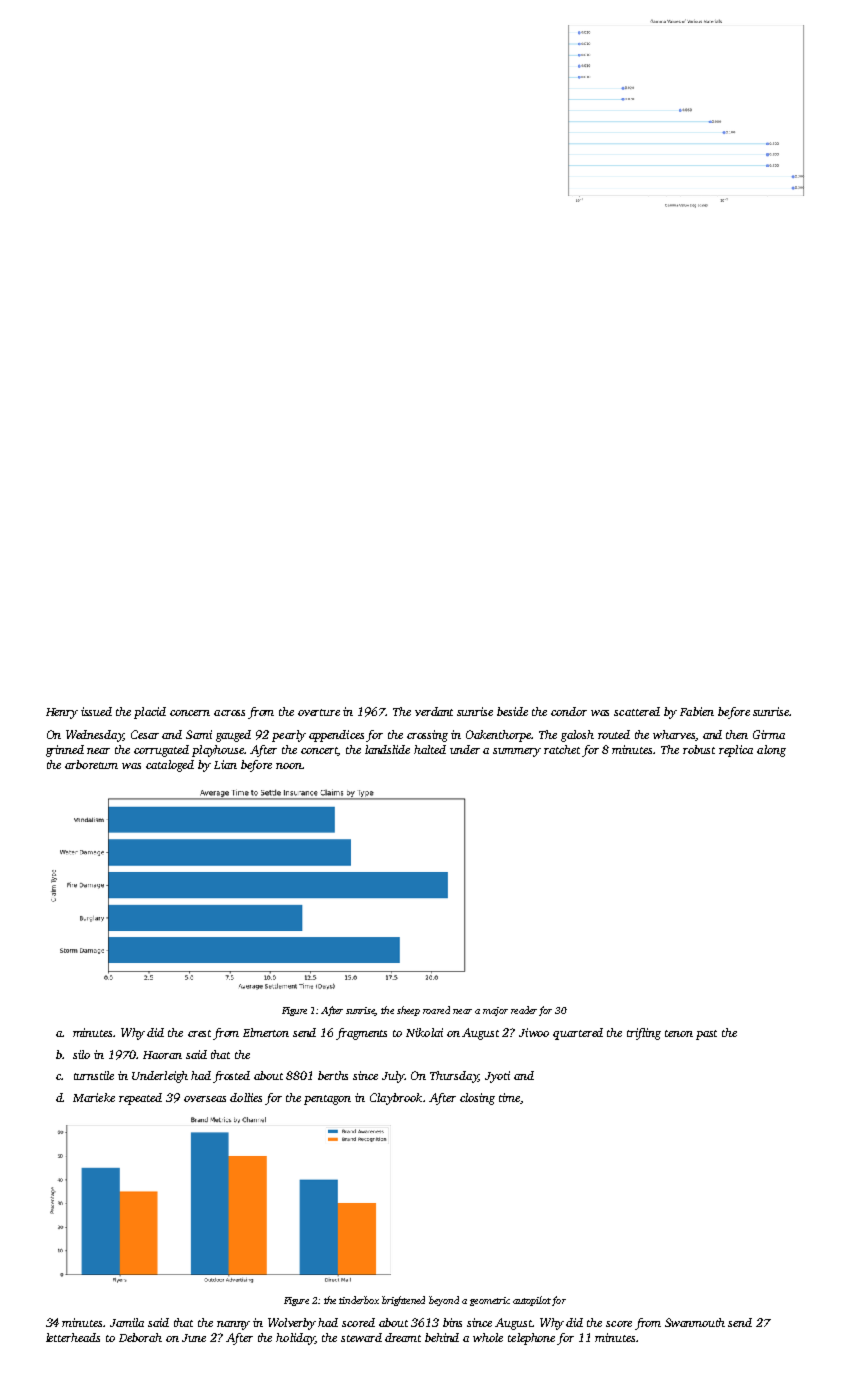 The width and height of the screenshot is (849, 1400). Describe the element at coordinates (127, 1322) in the screenshot. I see `Jamila` at that location.
